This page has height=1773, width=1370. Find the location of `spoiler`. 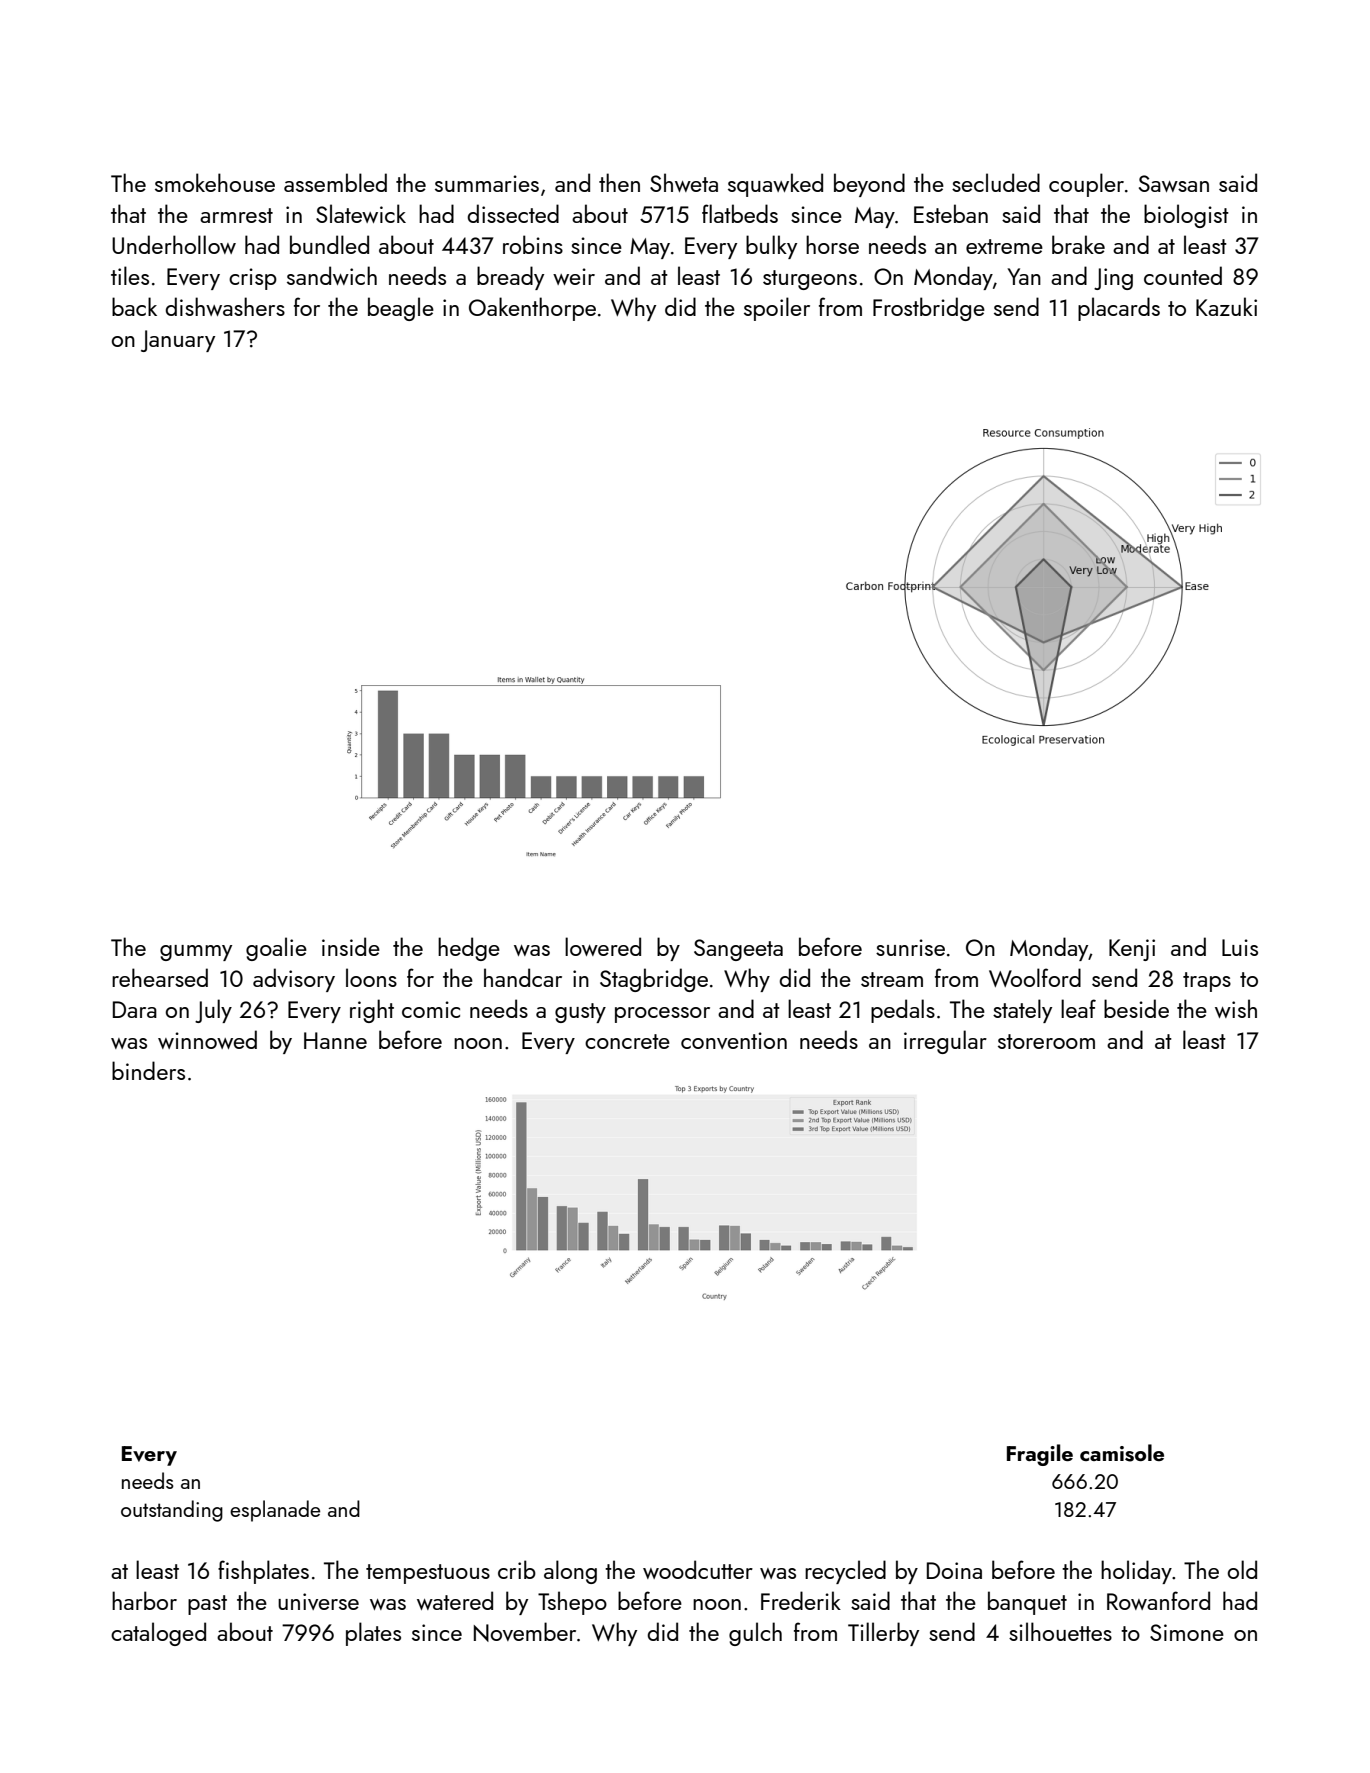

spoiler is located at coordinates (777, 309).
